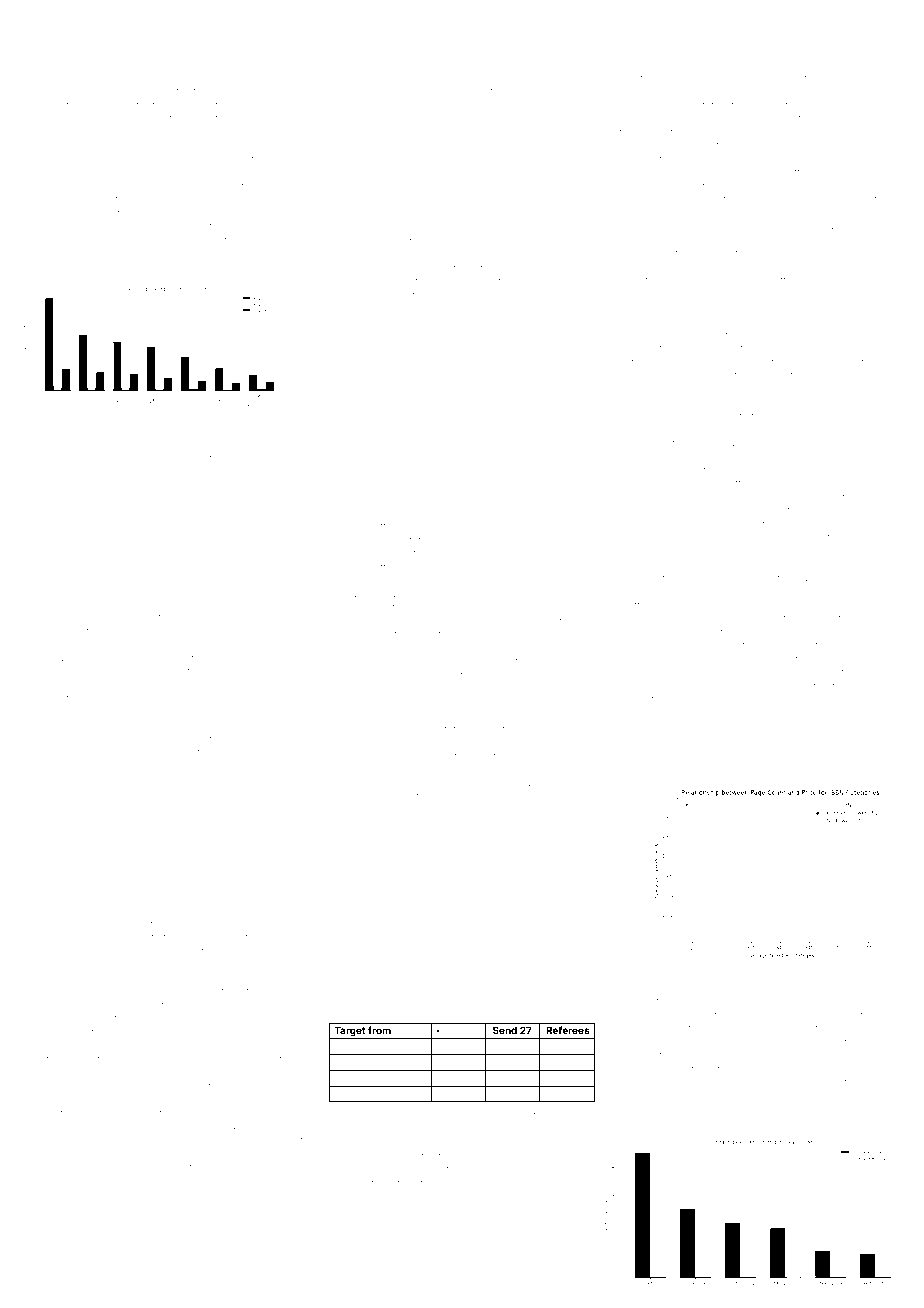 The image size is (924, 1308). Describe the element at coordinates (183, 241) in the screenshot. I see `toucans` at that location.
